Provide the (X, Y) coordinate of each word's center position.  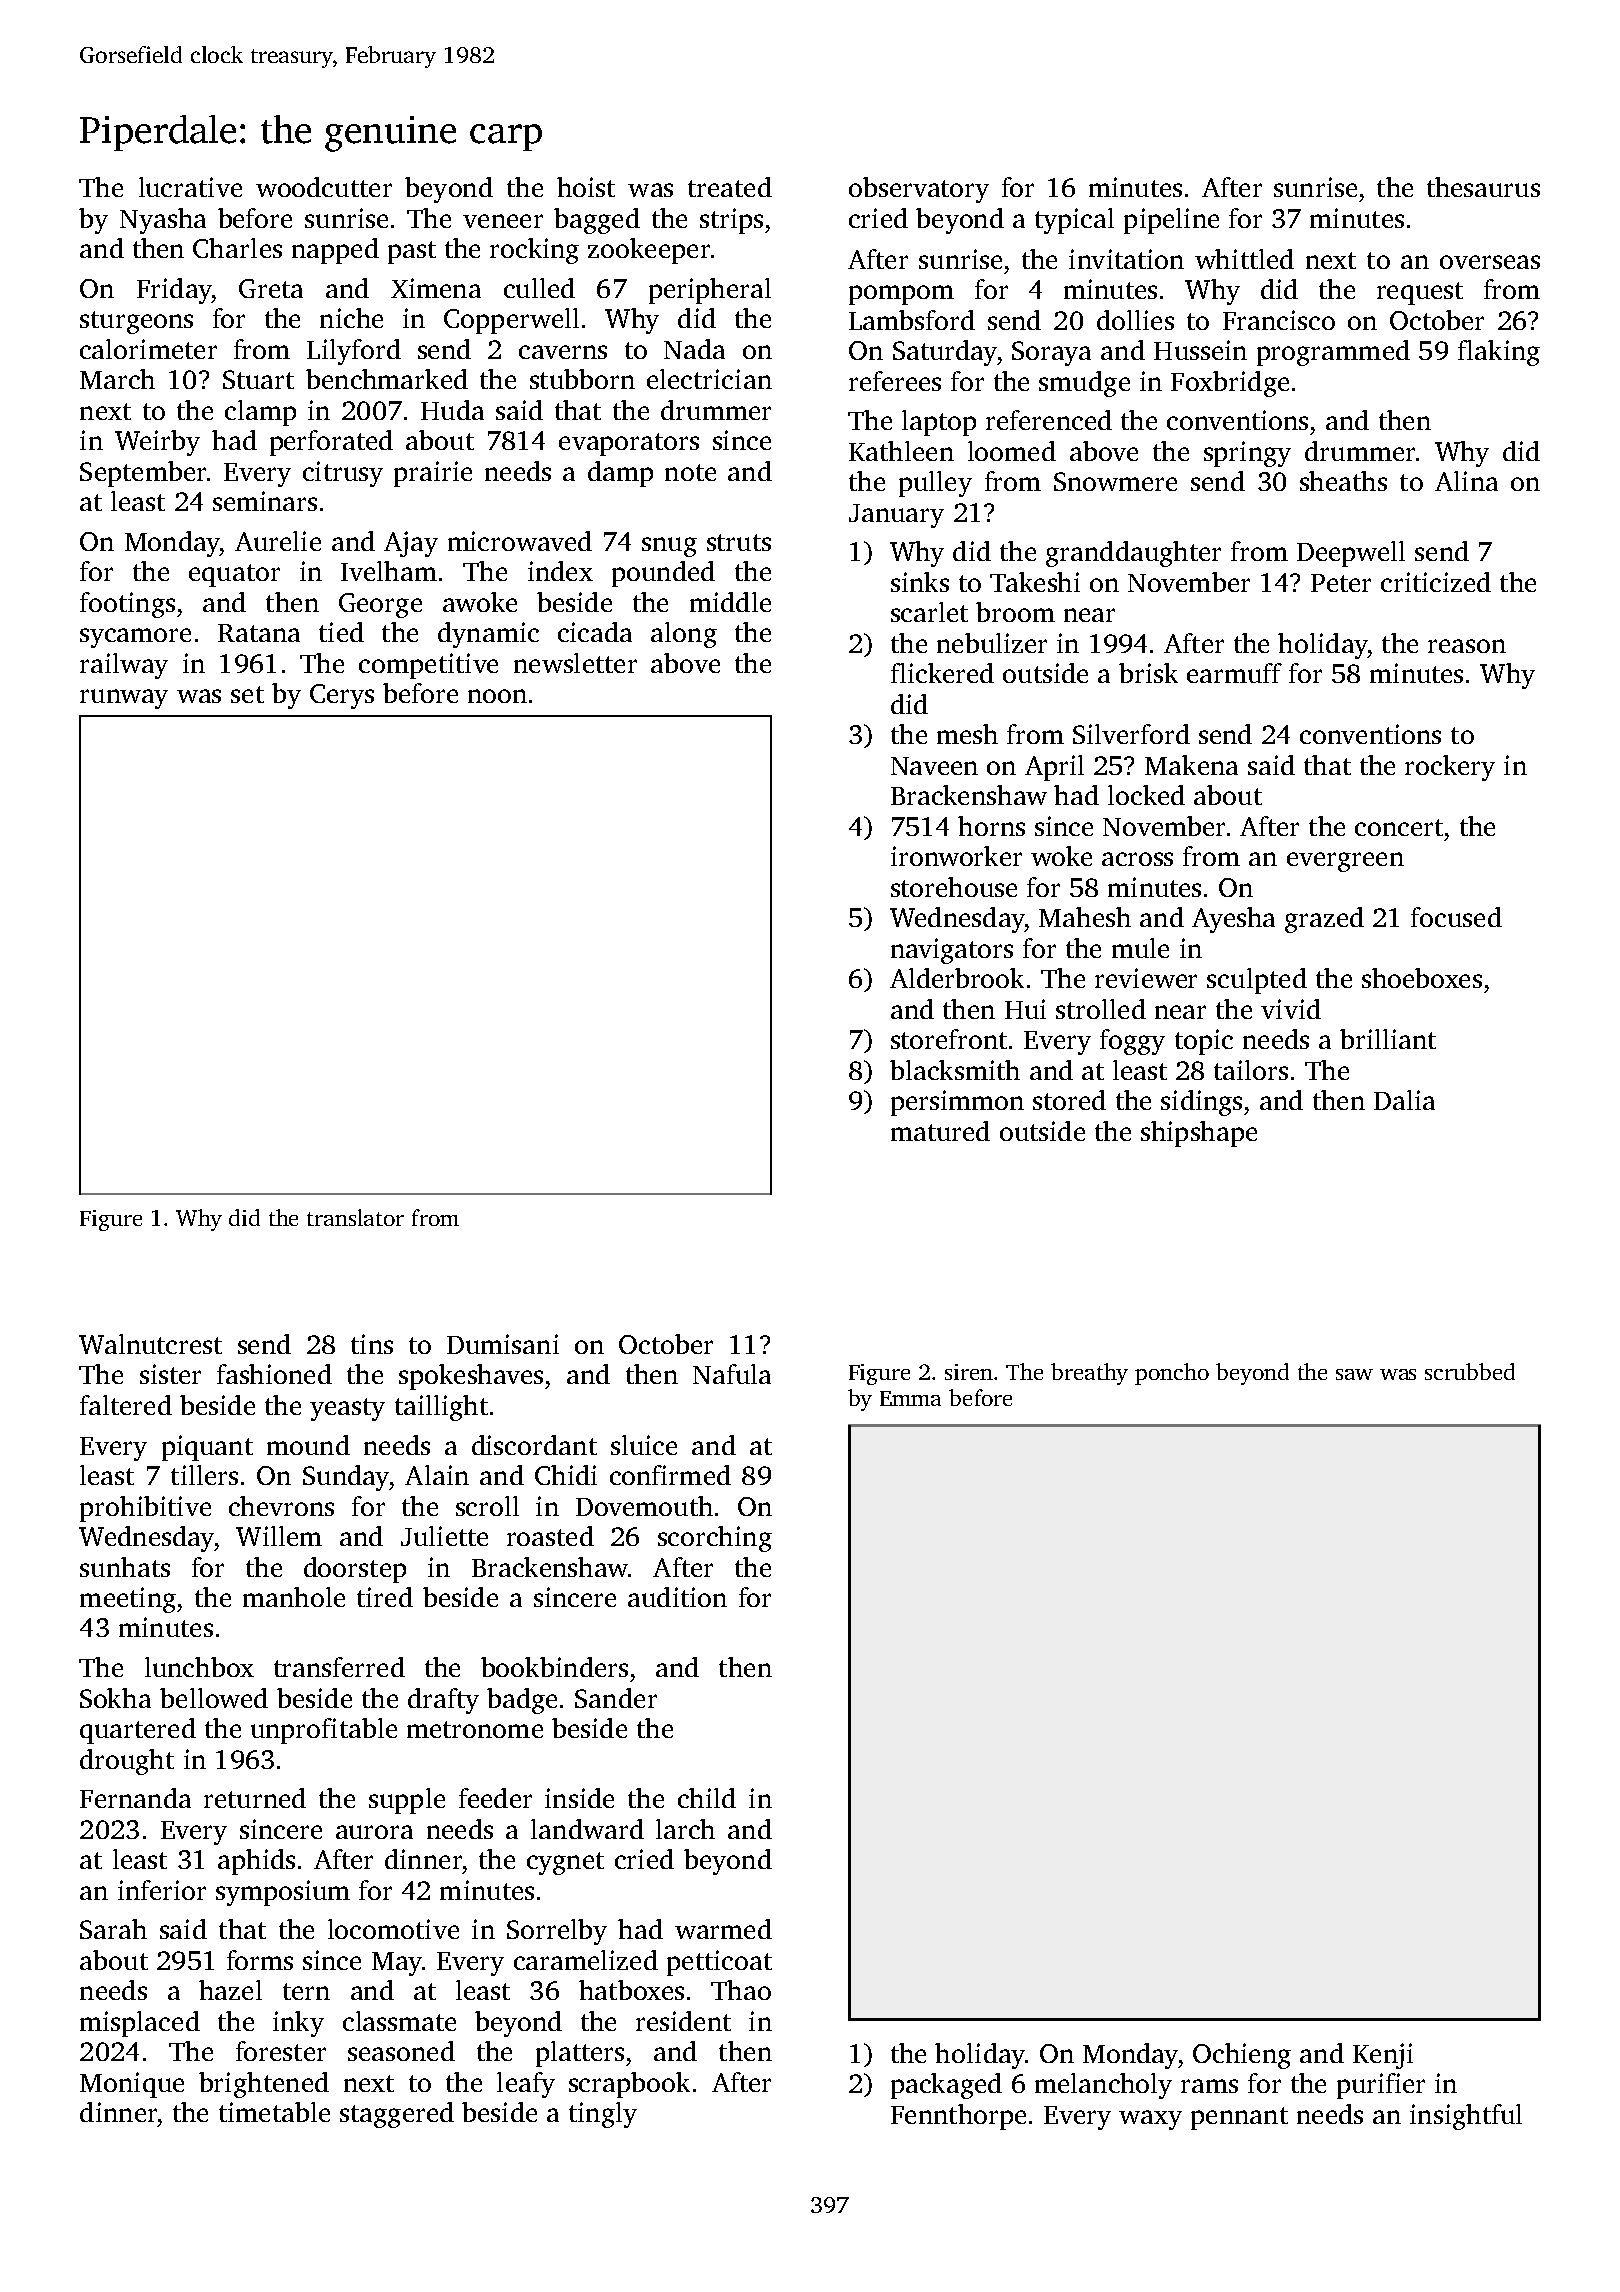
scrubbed (1470, 1371)
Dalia (1404, 1100)
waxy (1150, 2120)
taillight (441, 1408)
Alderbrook (957, 978)
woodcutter (324, 187)
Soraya (1051, 353)
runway (124, 699)
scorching (715, 1539)
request (1420, 293)
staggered (397, 2115)
